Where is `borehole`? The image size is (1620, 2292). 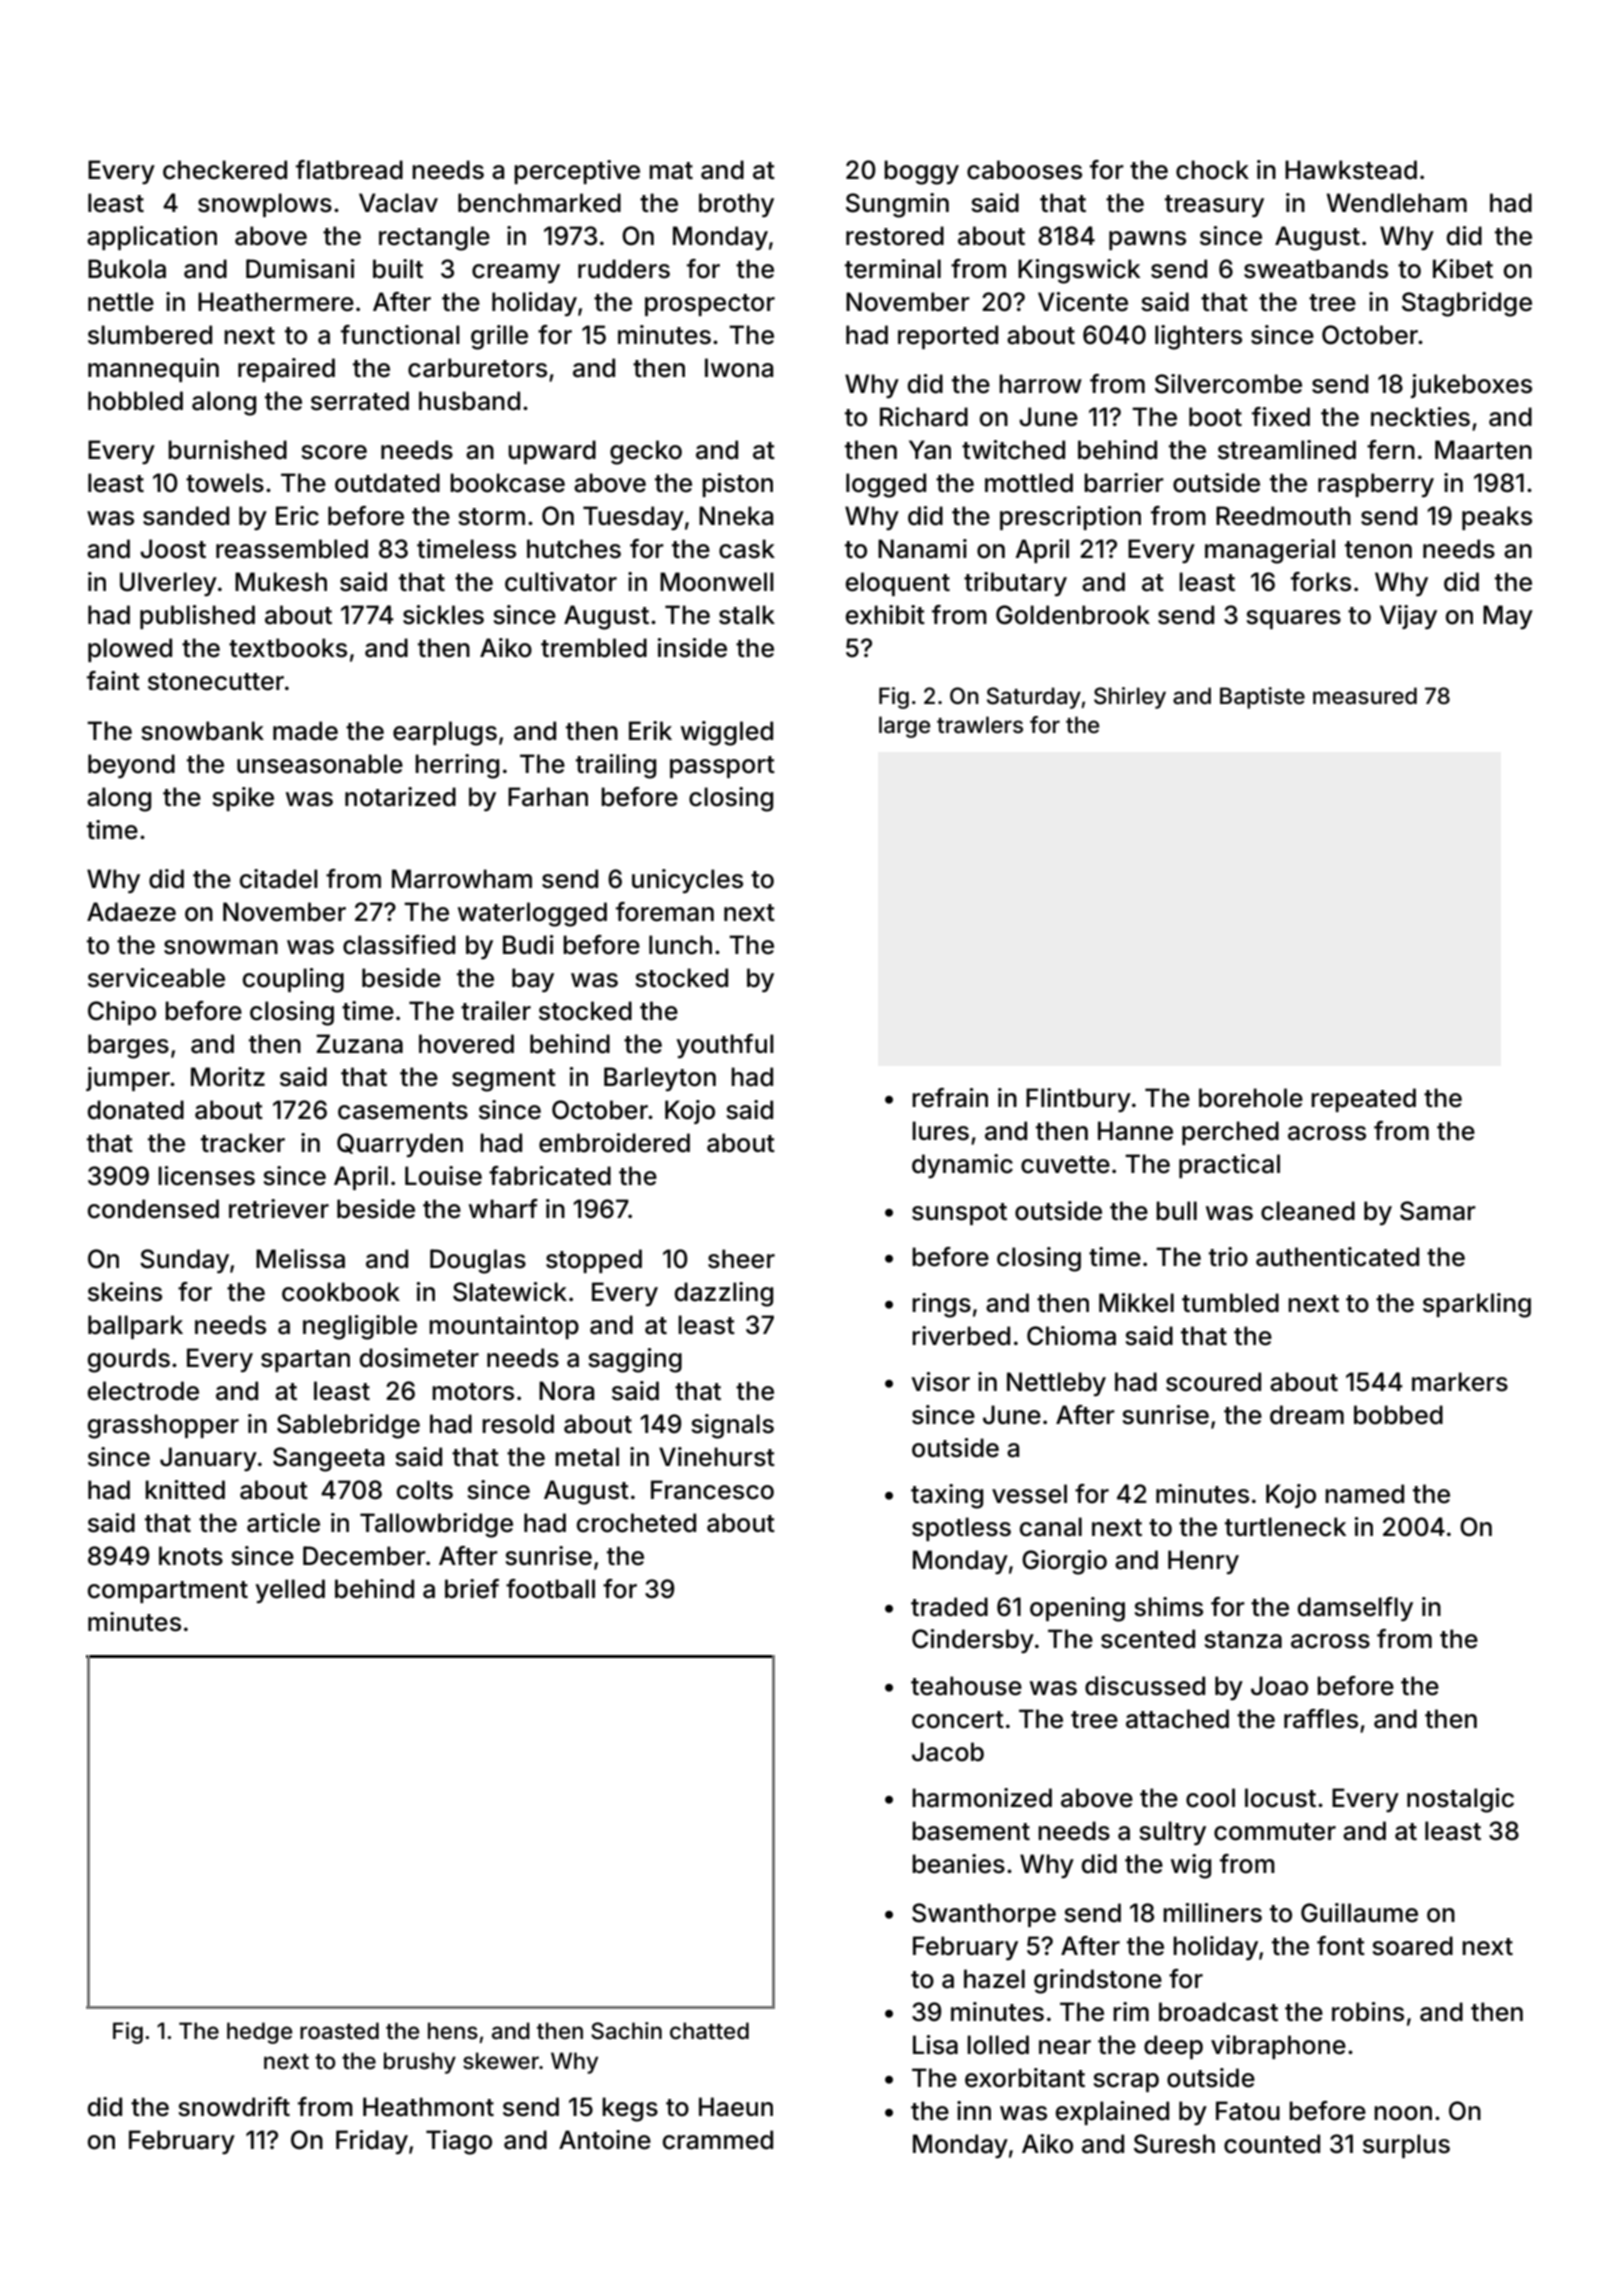 borehole is located at coordinates (1251, 1098).
